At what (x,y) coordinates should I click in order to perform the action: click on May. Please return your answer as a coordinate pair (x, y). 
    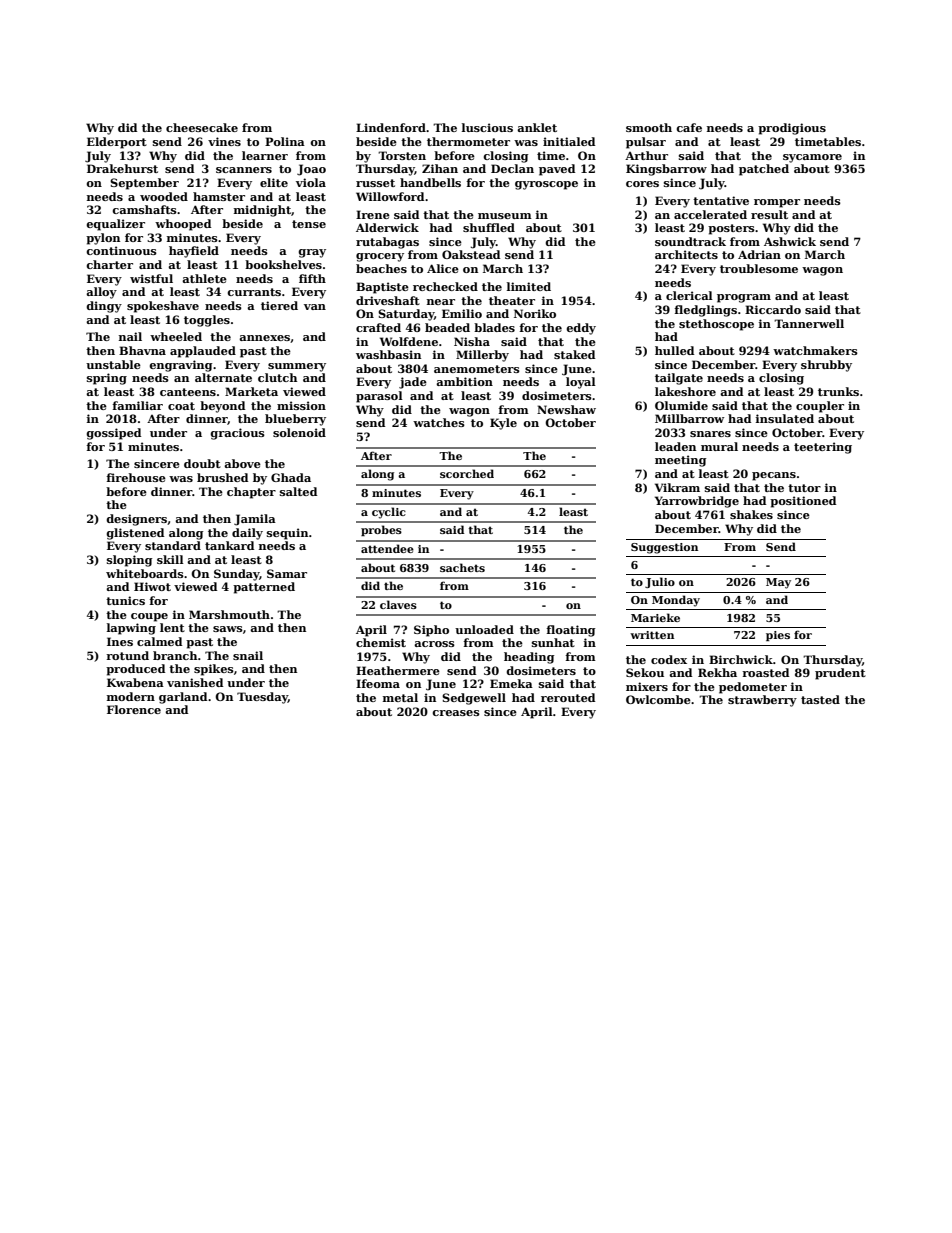
    Looking at the image, I should click on (778, 583).
